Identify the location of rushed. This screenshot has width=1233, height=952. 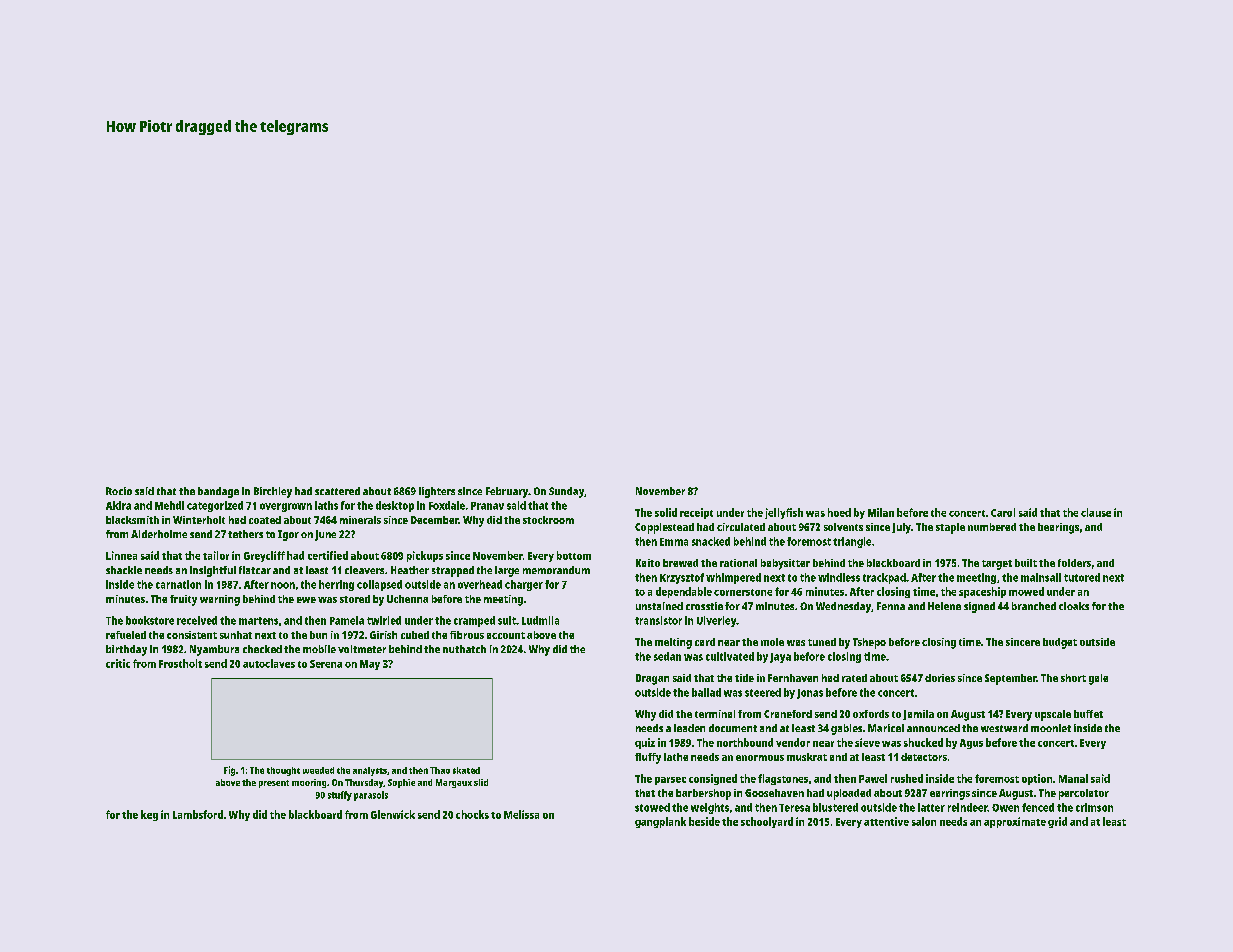
(907, 778).
